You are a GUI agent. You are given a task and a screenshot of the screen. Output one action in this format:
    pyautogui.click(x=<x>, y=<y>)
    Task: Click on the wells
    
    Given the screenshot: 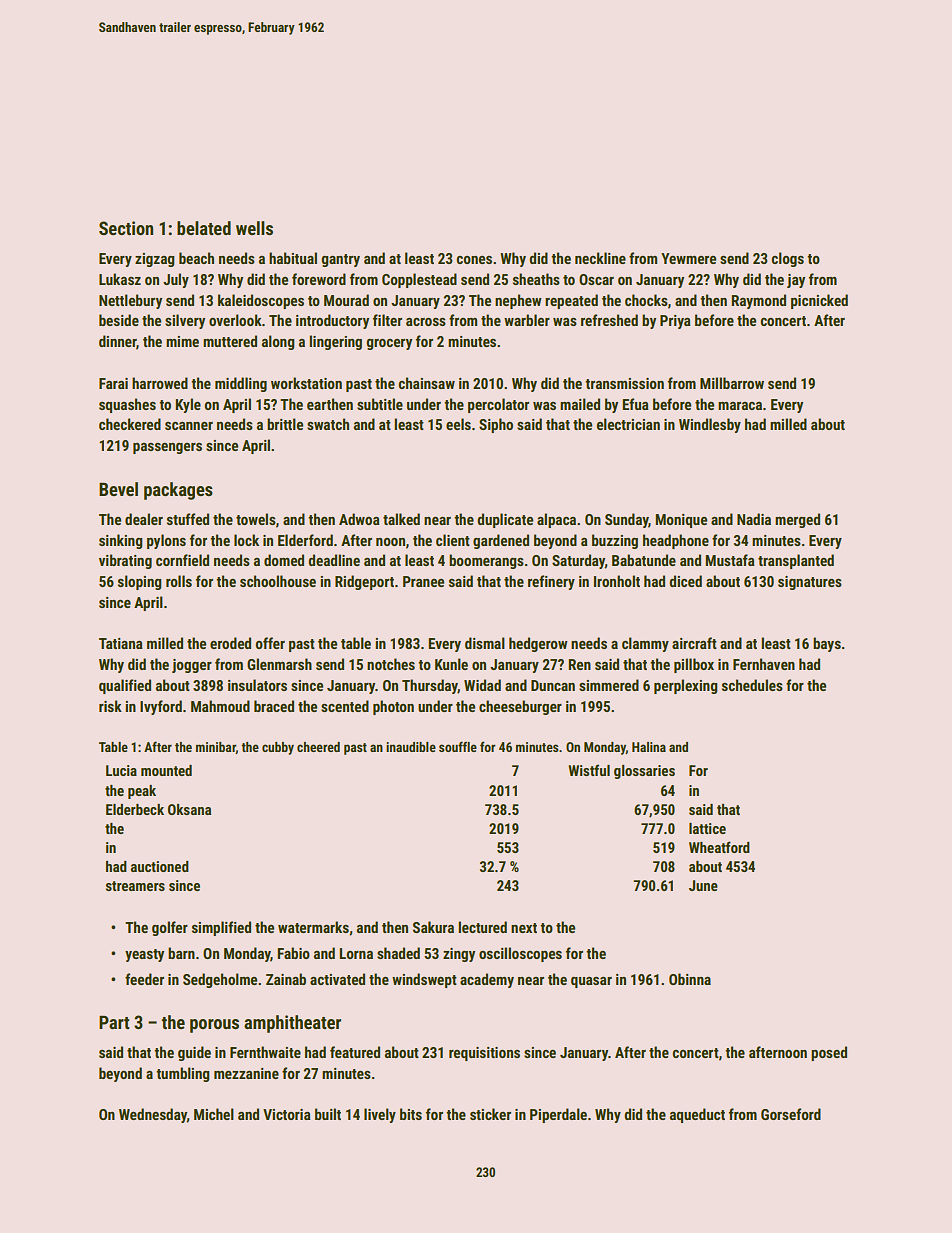 What is the action you would take?
    pyautogui.click(x=254, y=228)
